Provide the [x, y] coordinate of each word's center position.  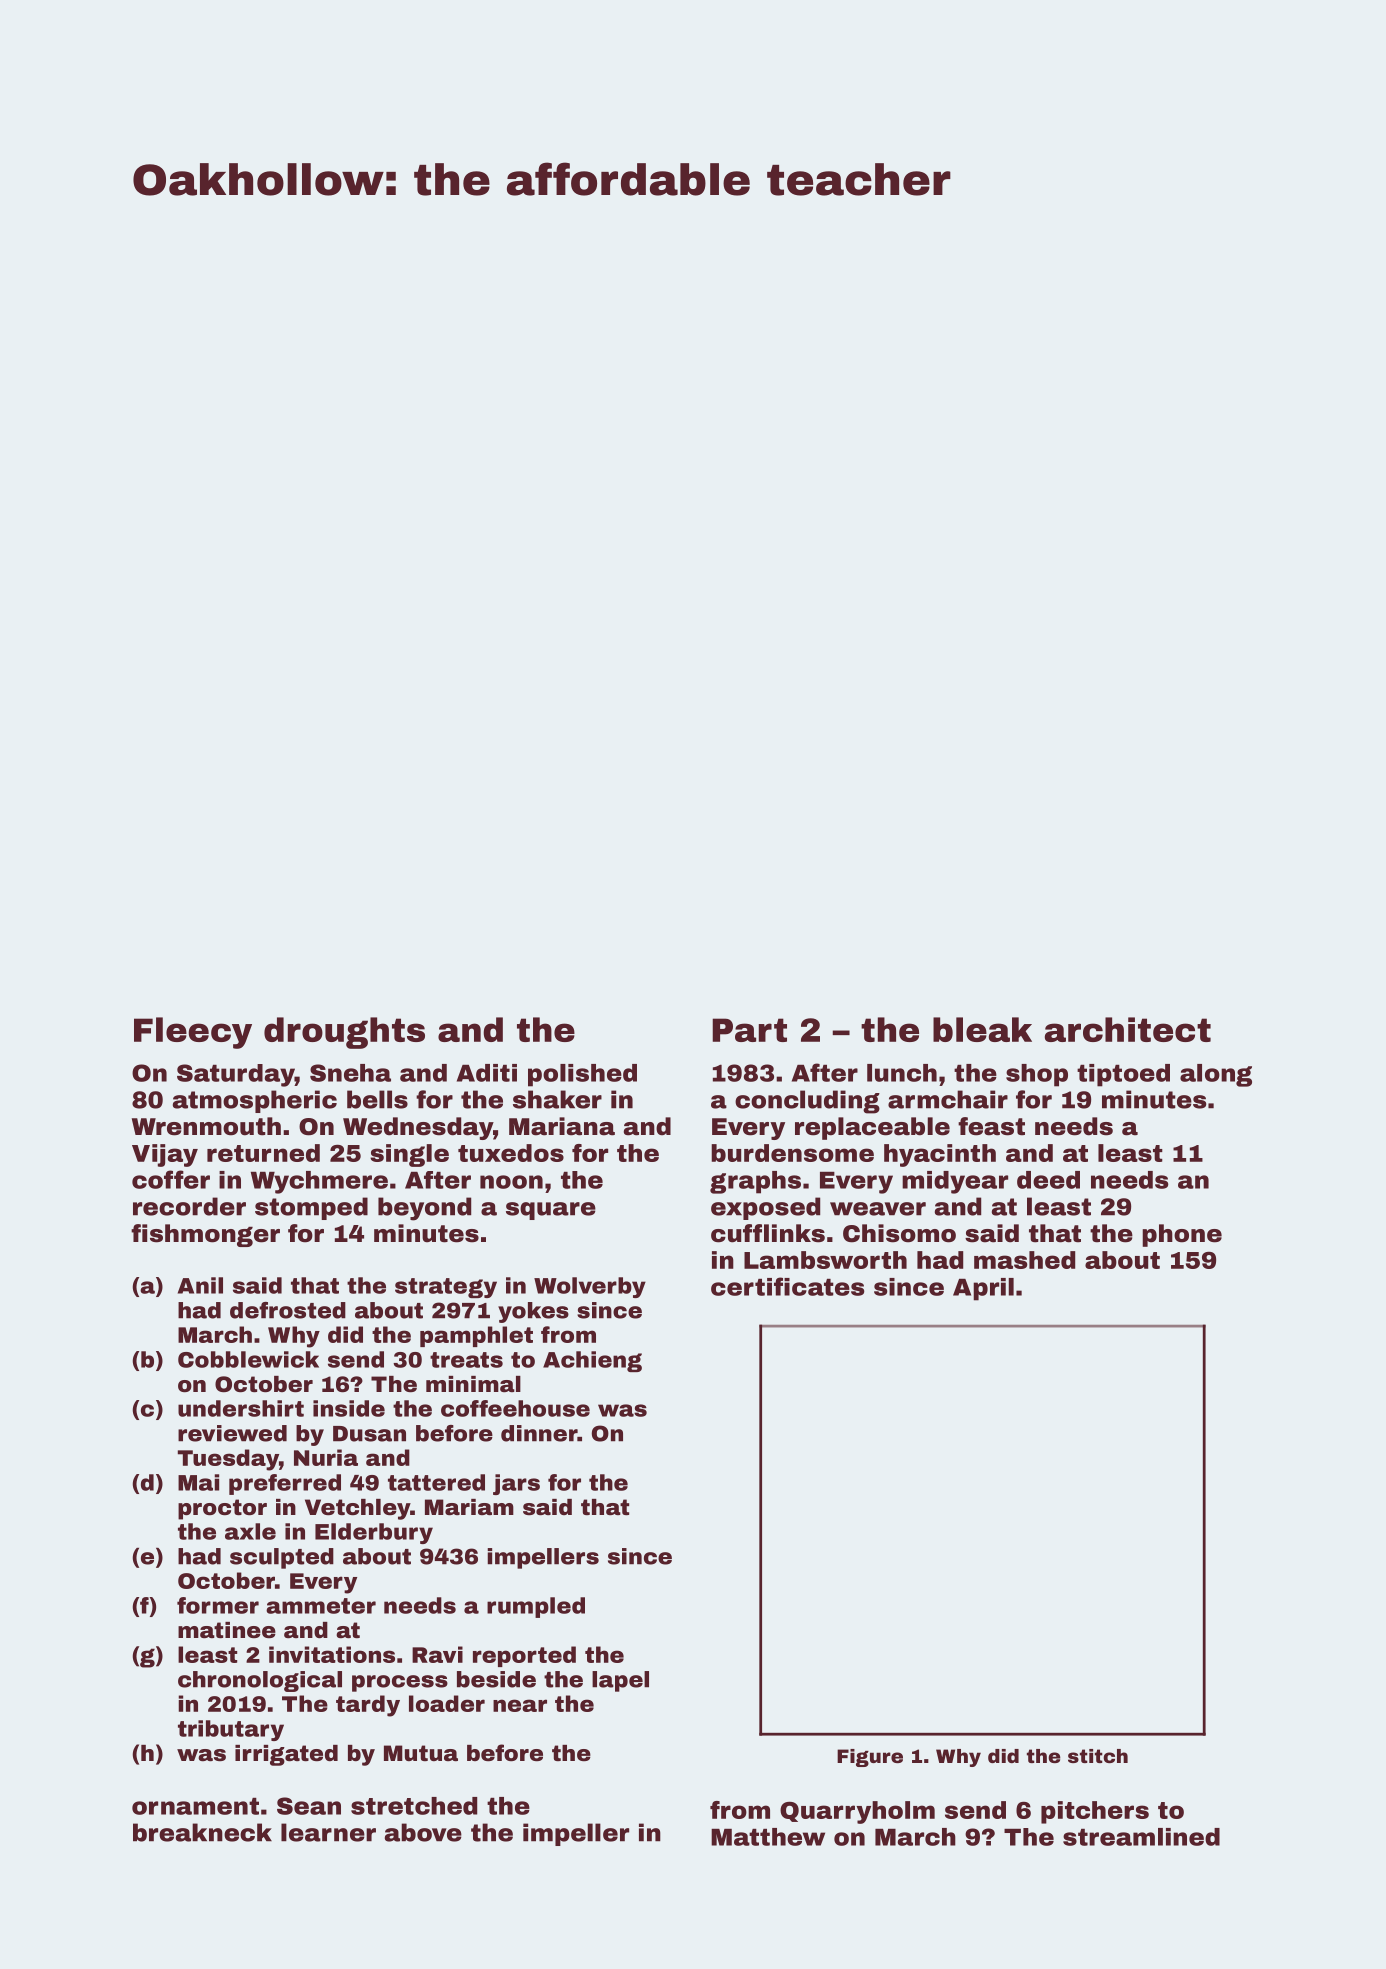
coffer [171, 1179]
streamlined [1141, 1837]
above [423, 1832]
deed [1048, 1180]
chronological [260, 1681]
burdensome [792, 1153]
